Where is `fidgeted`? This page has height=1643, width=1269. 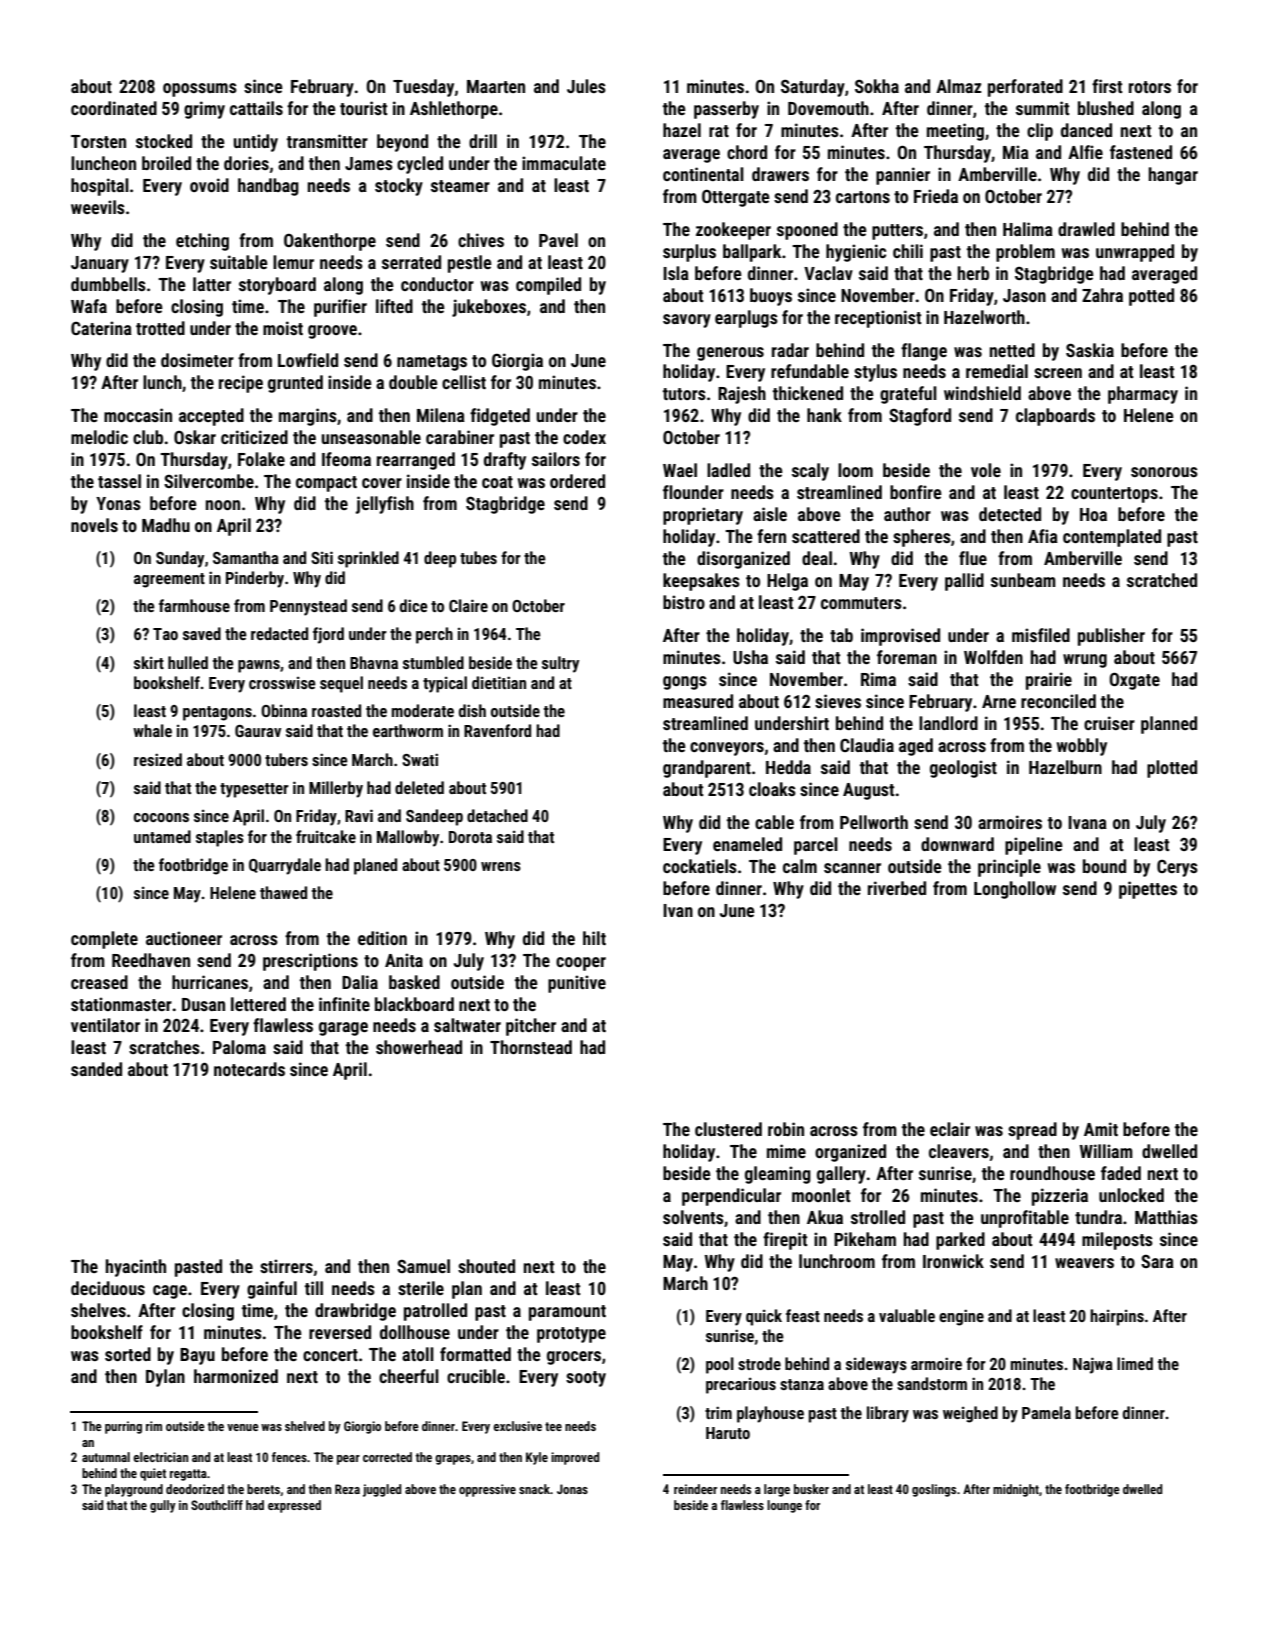
fidgeted is located at coordinates (500, 417).
